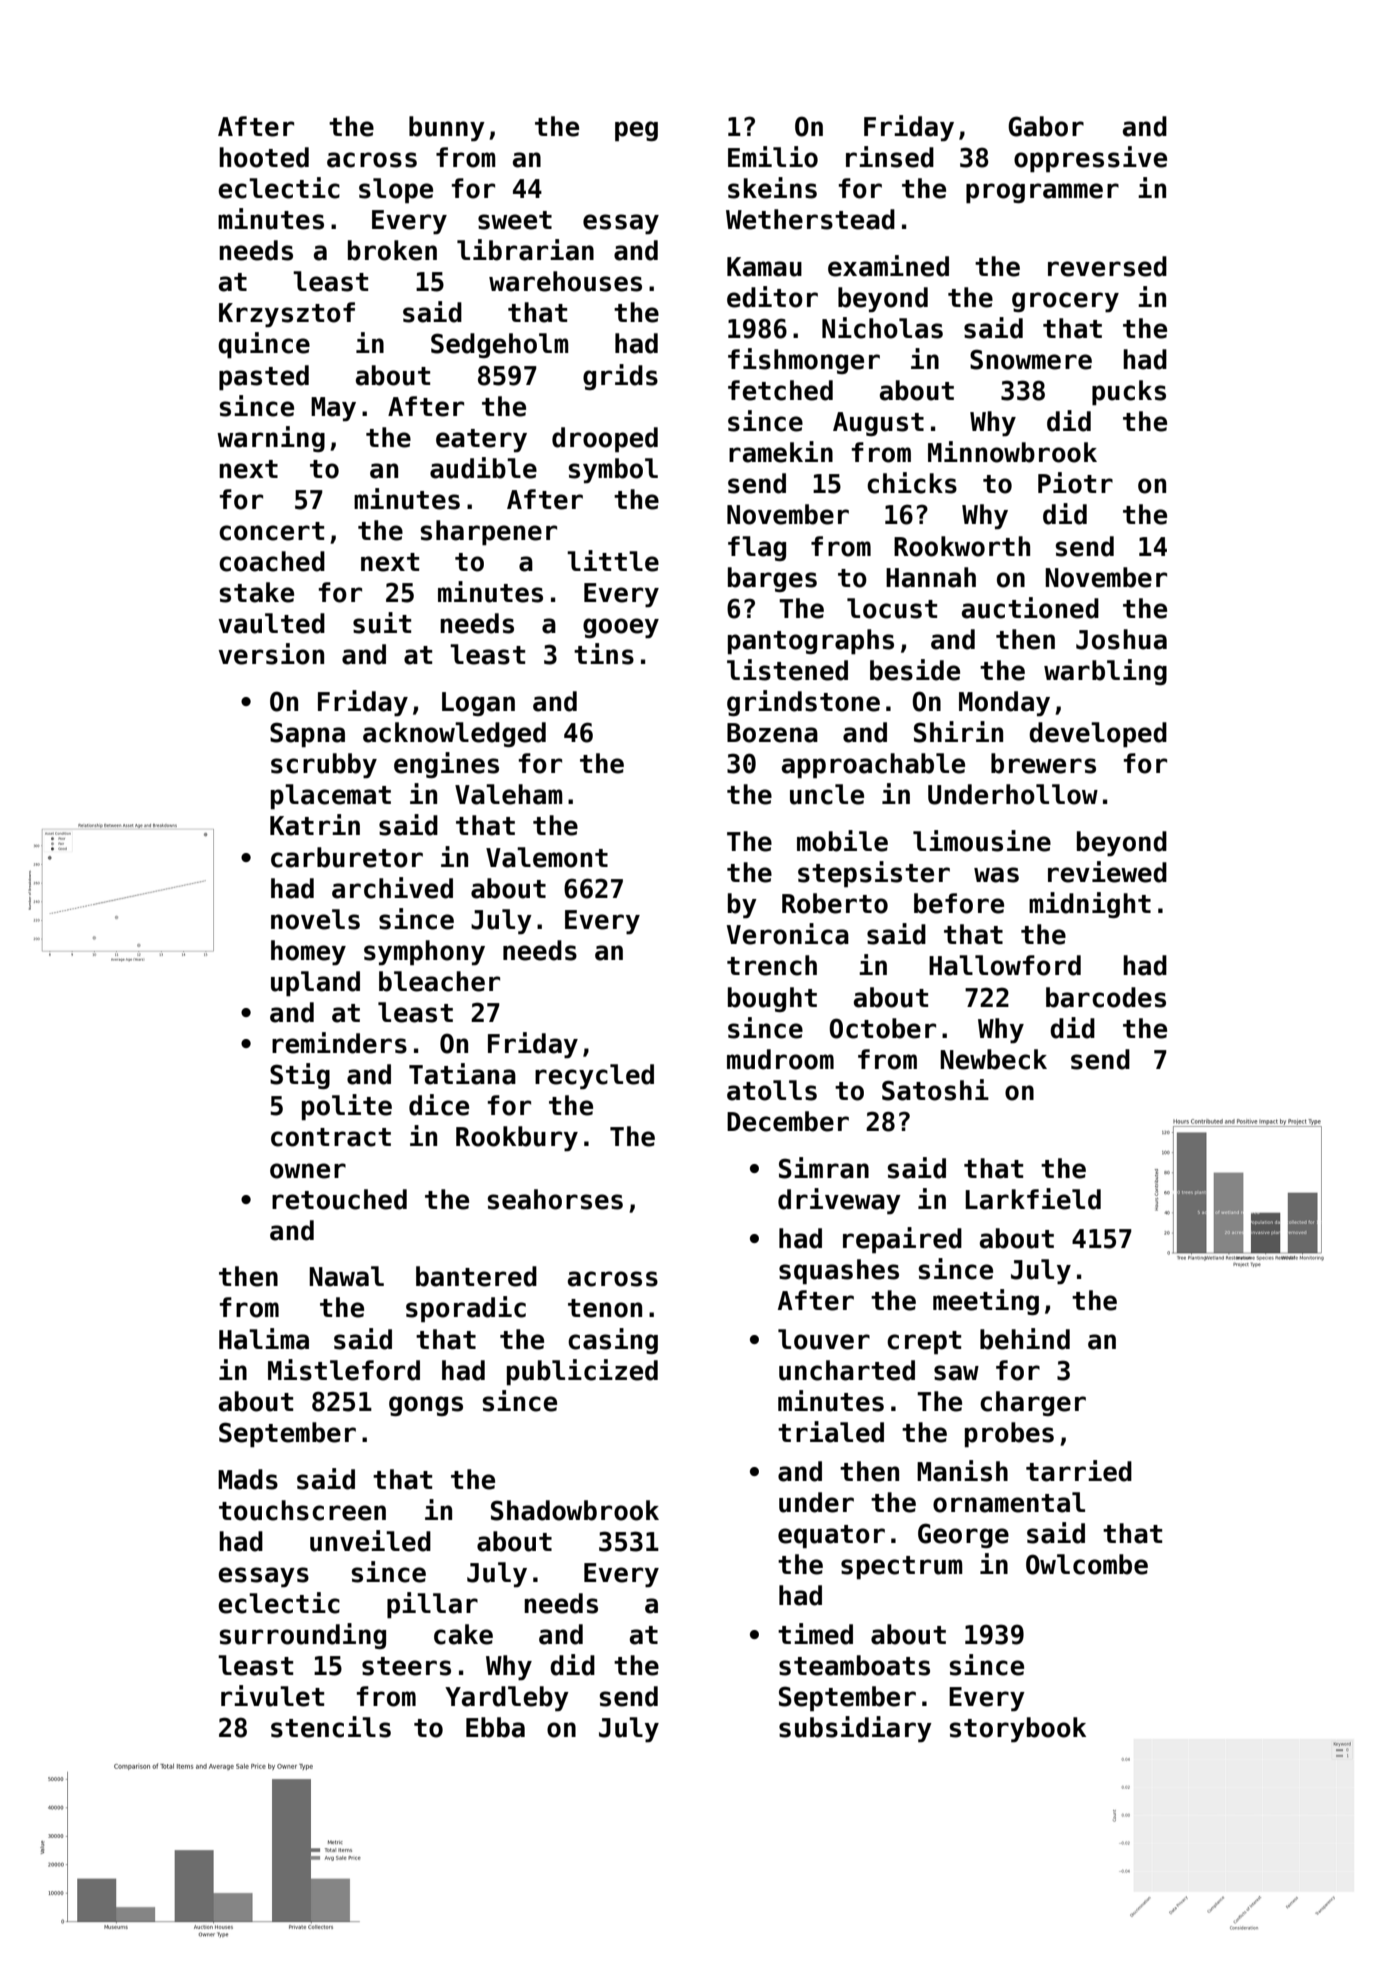 Image resolution: width=1386 pixels, height=1969 pixels. I want to click on Mistleford, so click(344, 1370).
